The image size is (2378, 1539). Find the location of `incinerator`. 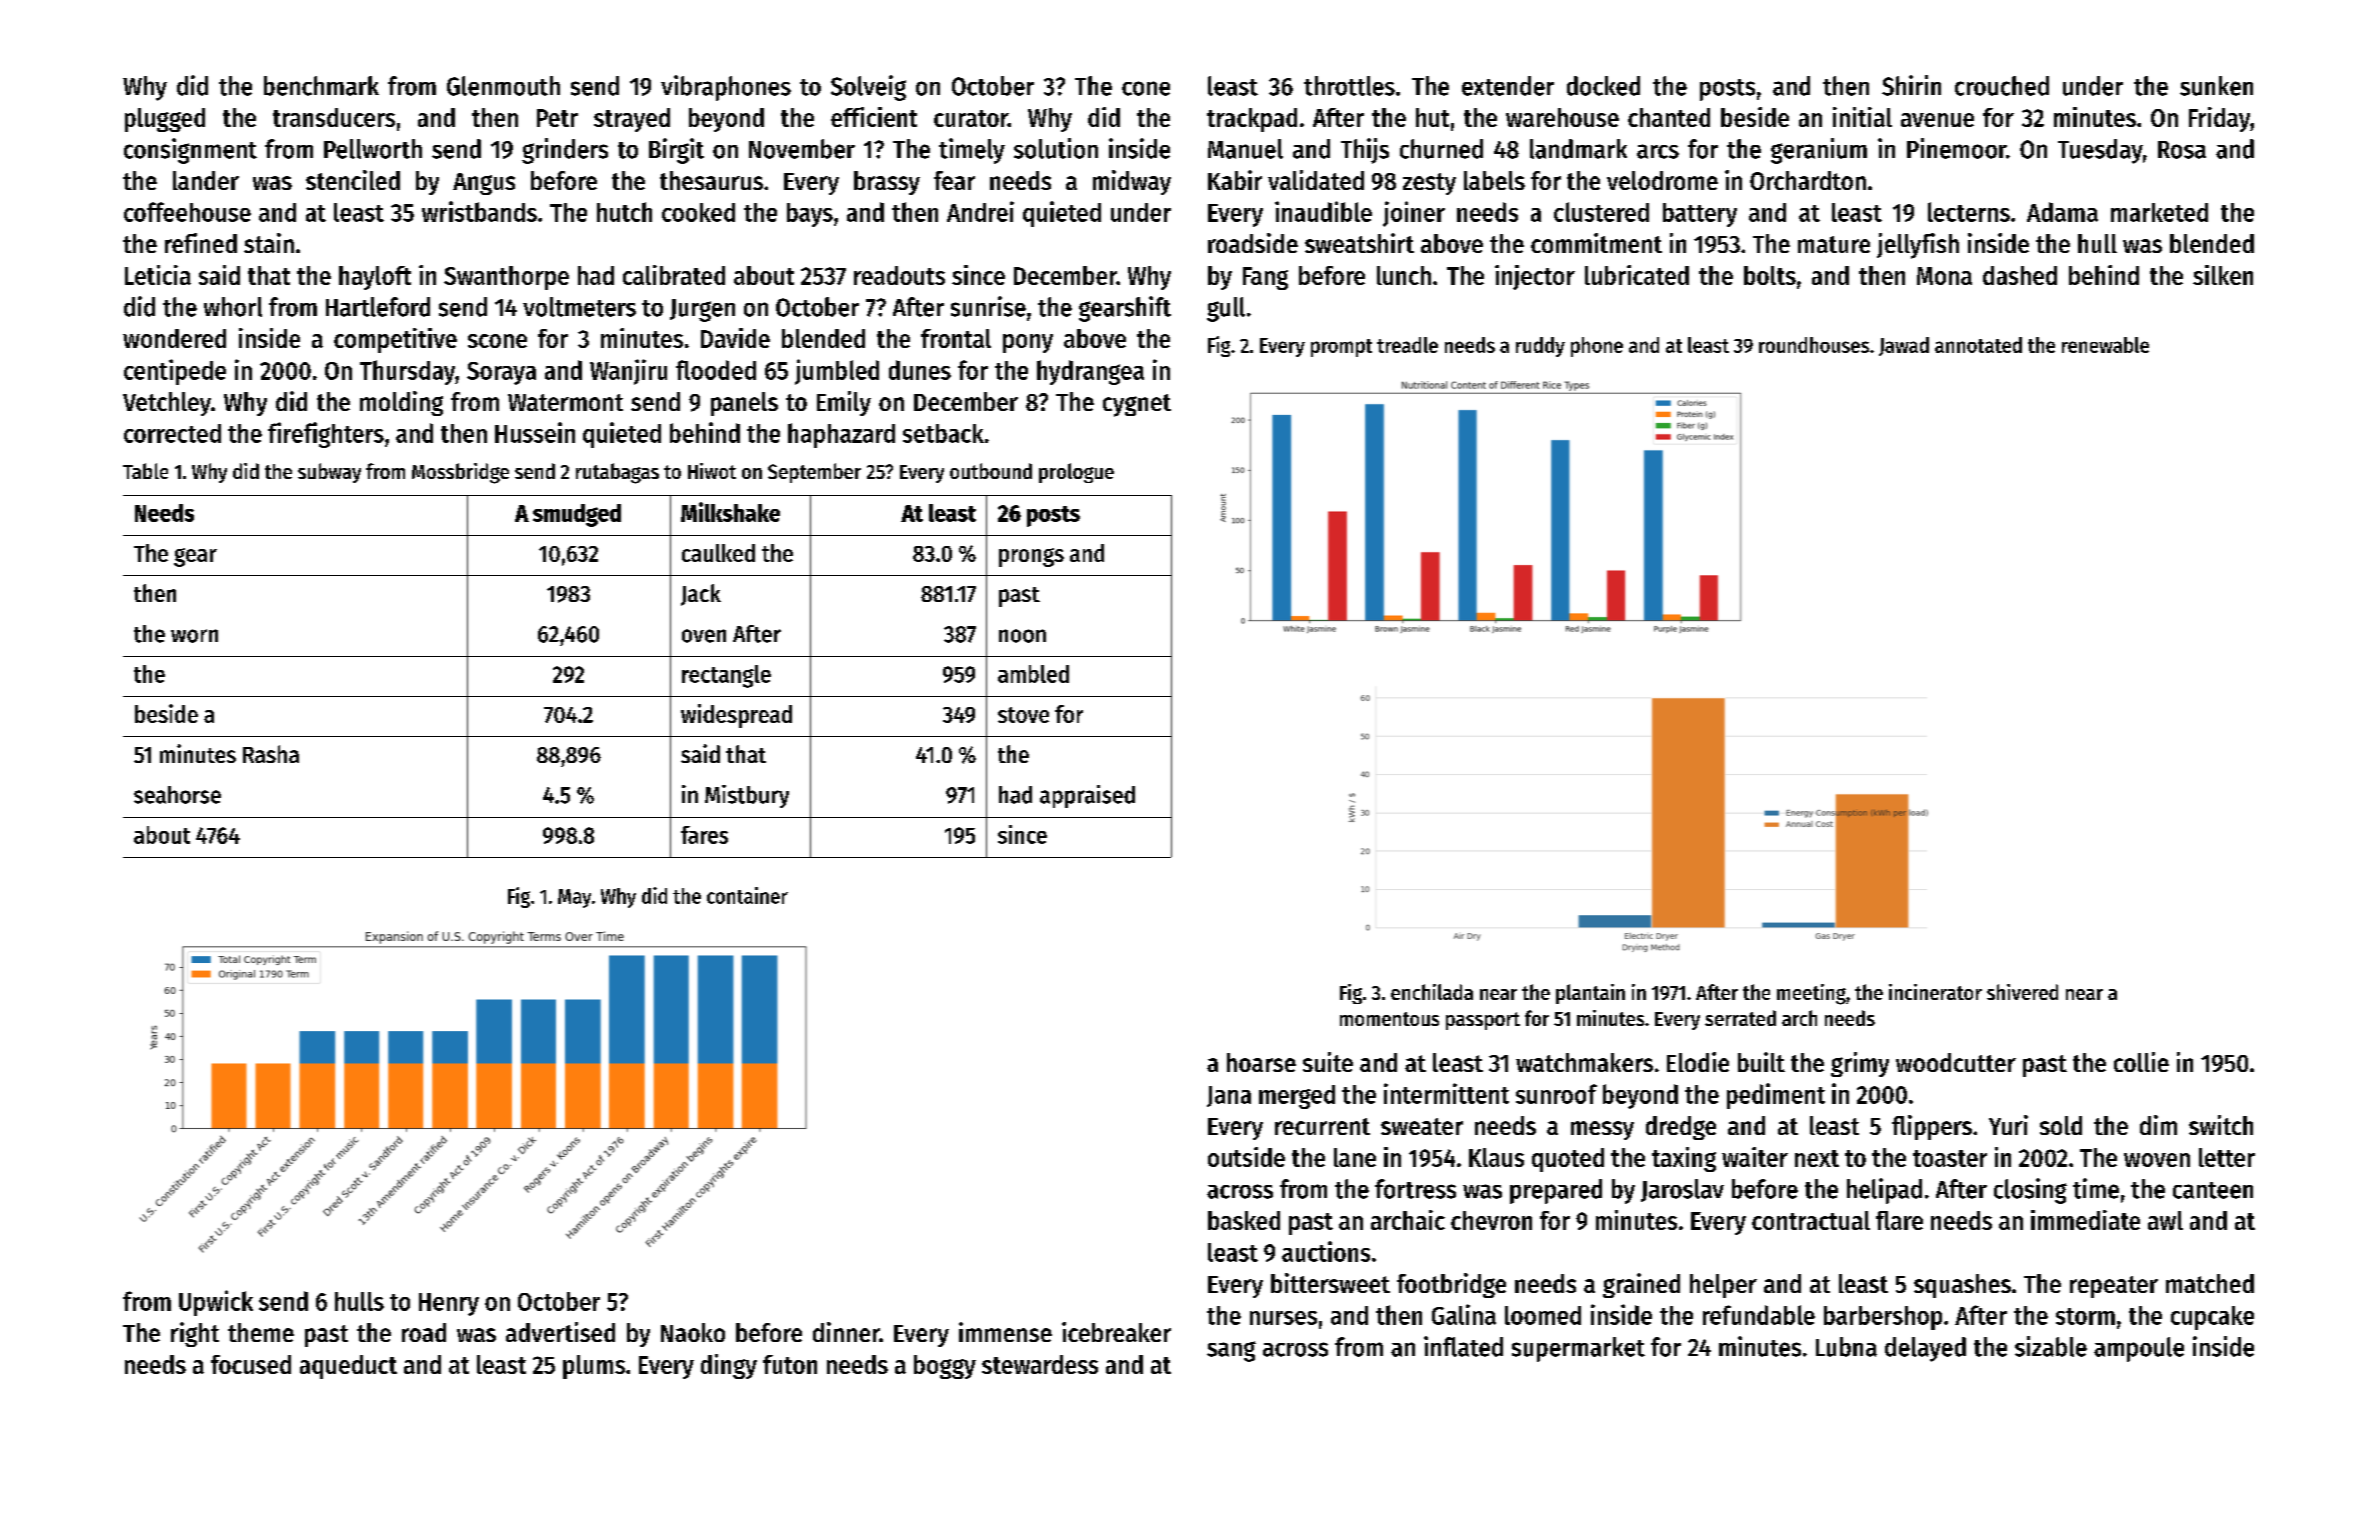

incinerator is located at coordinates (1935, 992).
